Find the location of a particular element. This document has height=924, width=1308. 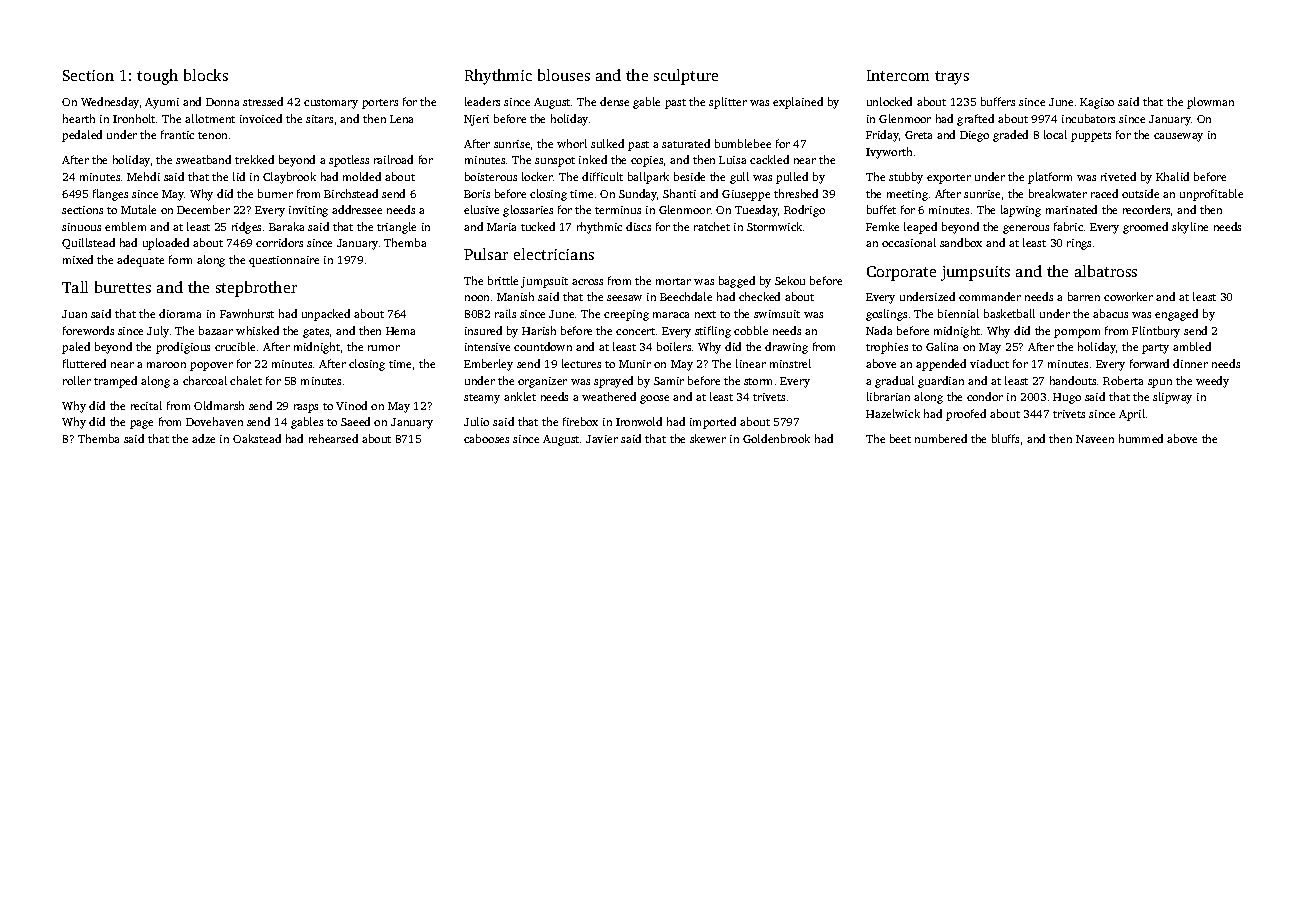

triangle is located at coordinates (396, 228).
